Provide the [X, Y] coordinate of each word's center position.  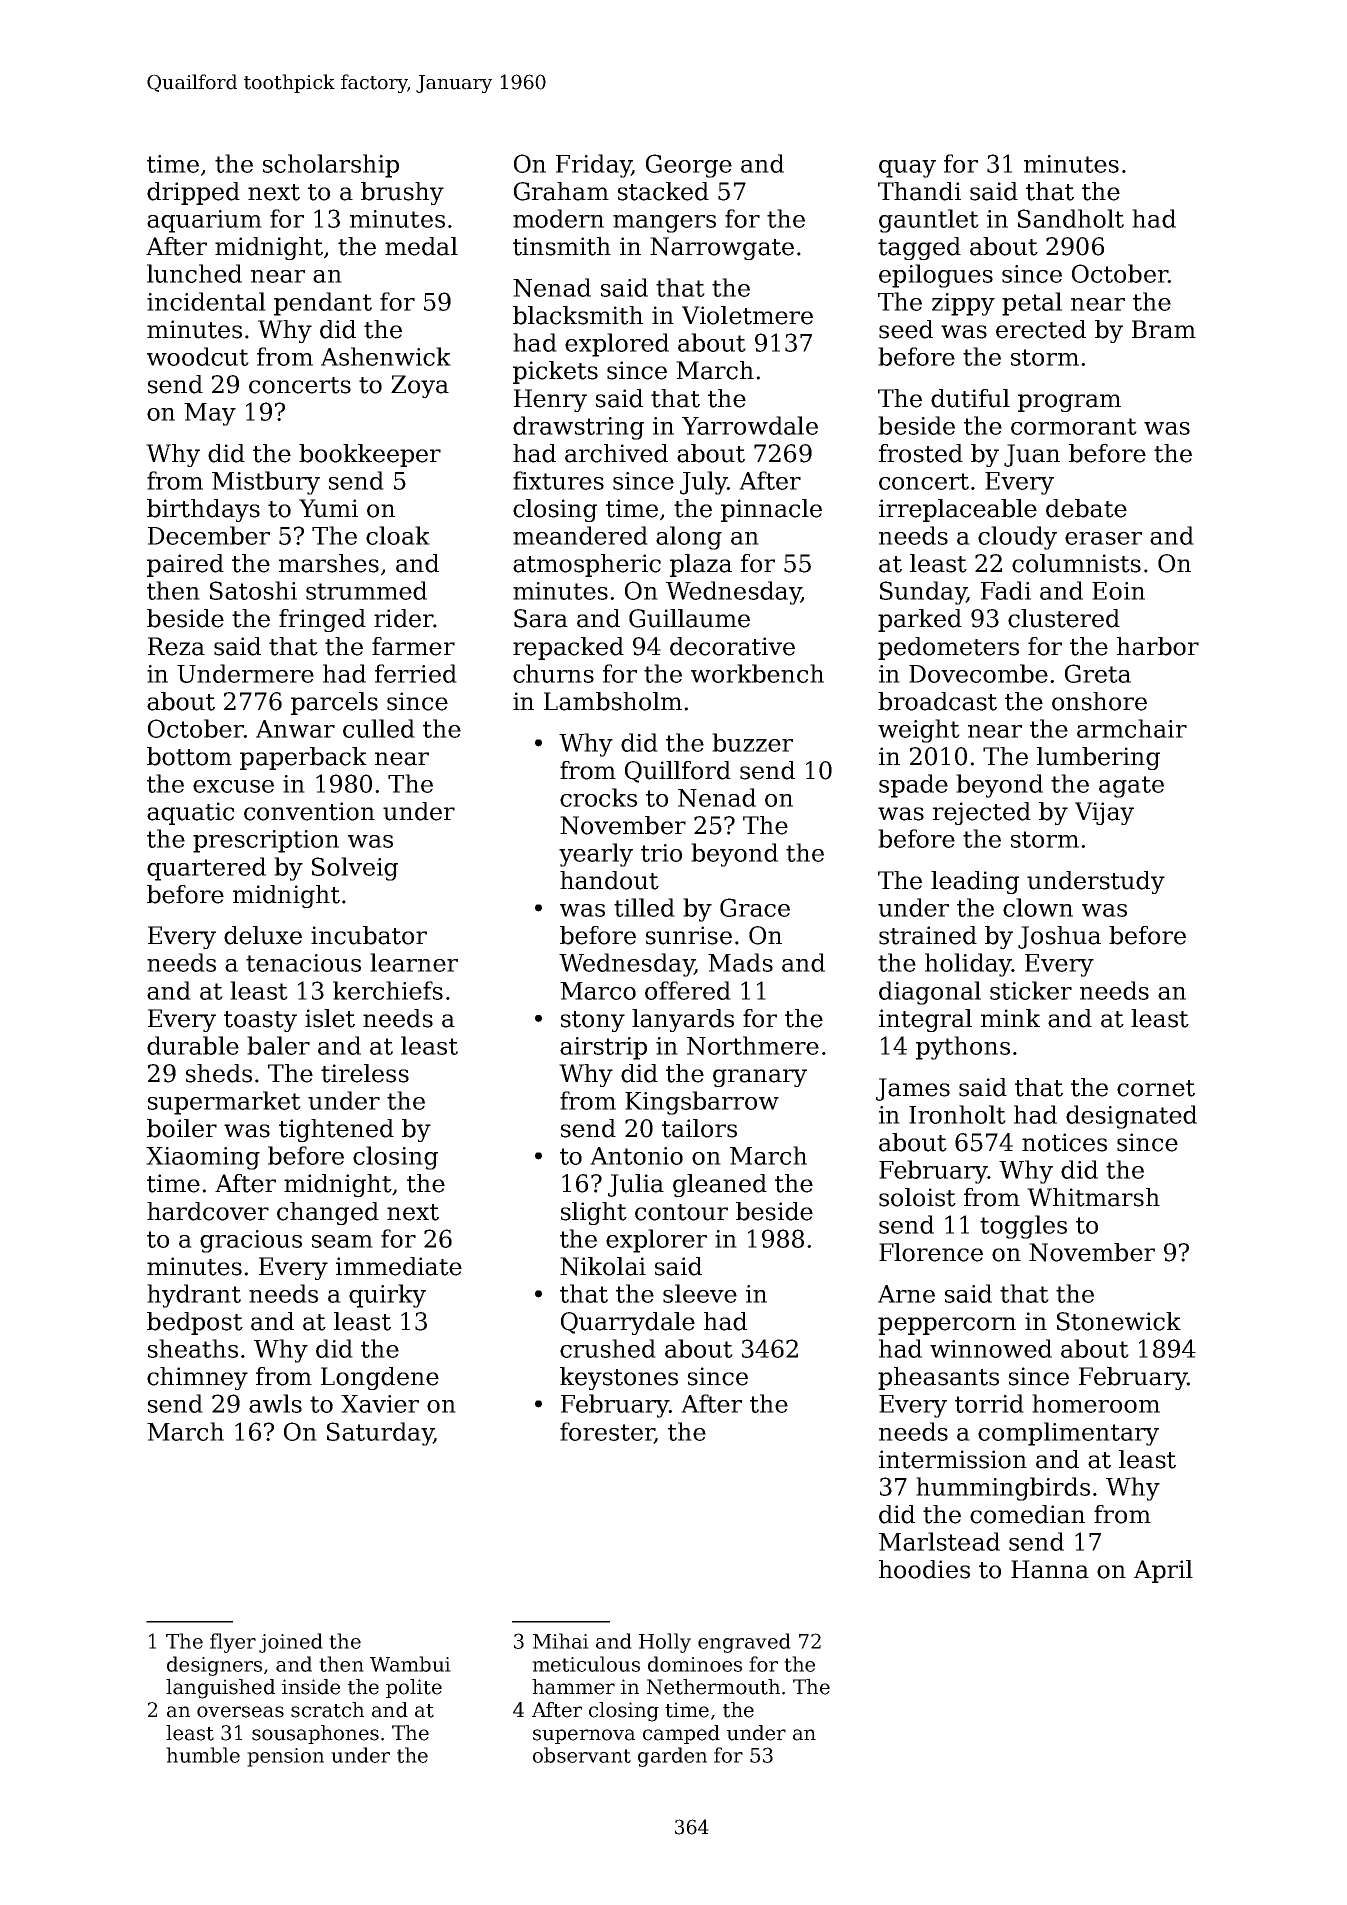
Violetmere [747, 315]
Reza [176, 646]
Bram [1164, 329]
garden [672, 1757]
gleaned [720, 1185]
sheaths [193, 1348]
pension [285, 1757]
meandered [580, 535]
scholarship [331, 166]
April [1163, 1571]
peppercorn [947, 1326]
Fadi [1006, 590]
